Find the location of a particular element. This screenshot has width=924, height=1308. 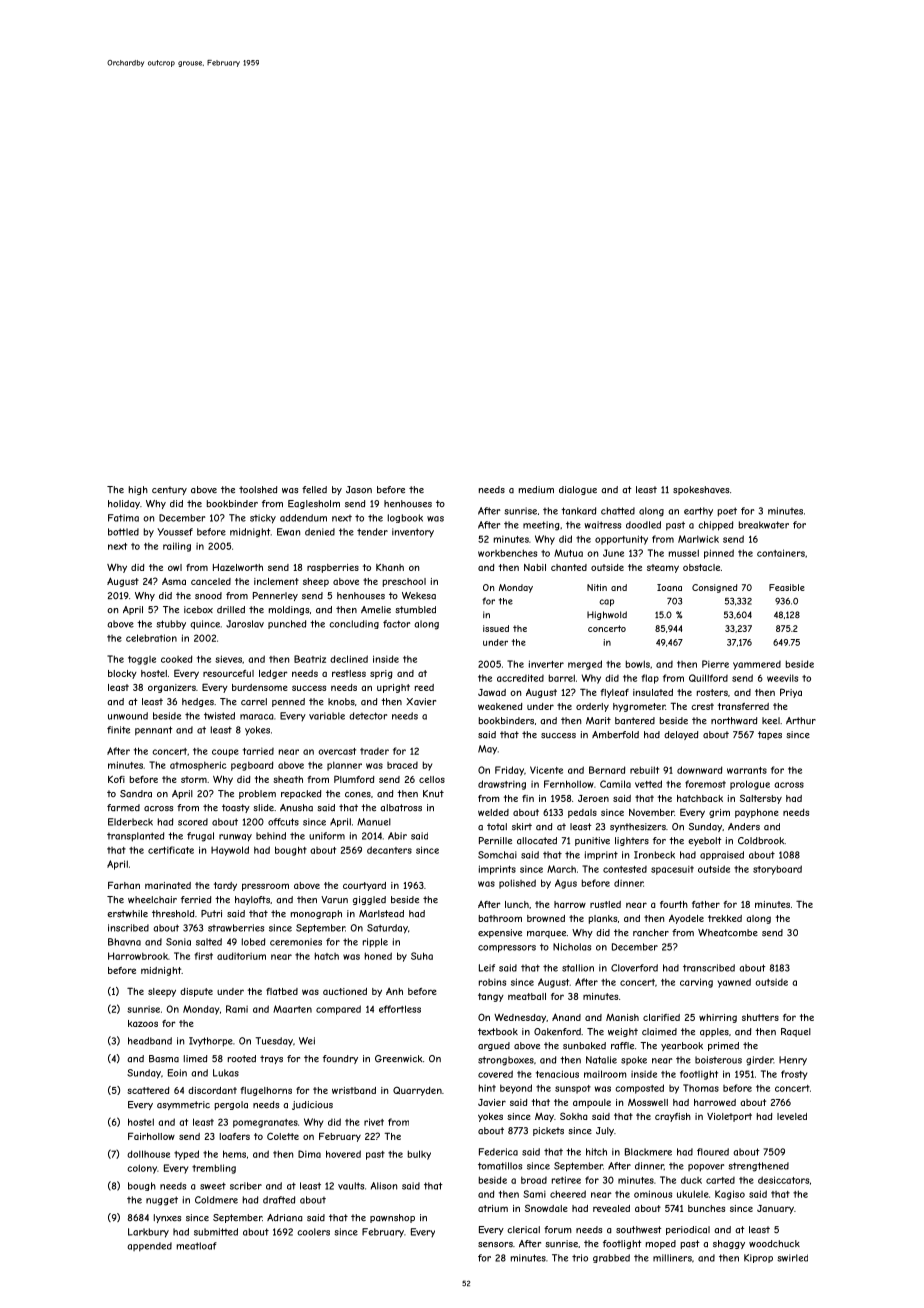

swirled is located at coordinates (792, 1258).
